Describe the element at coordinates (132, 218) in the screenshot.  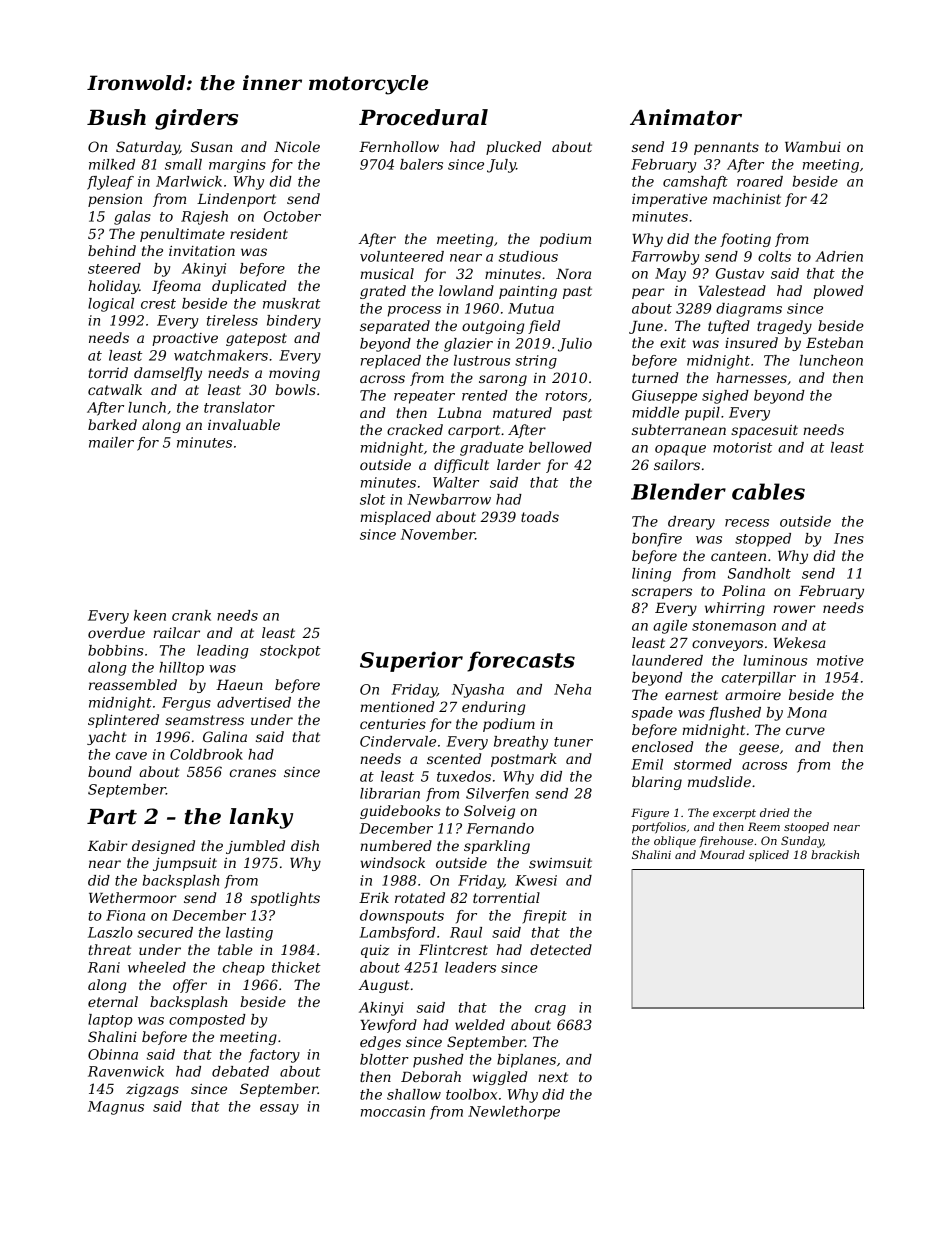
I see `galas` at that location.
